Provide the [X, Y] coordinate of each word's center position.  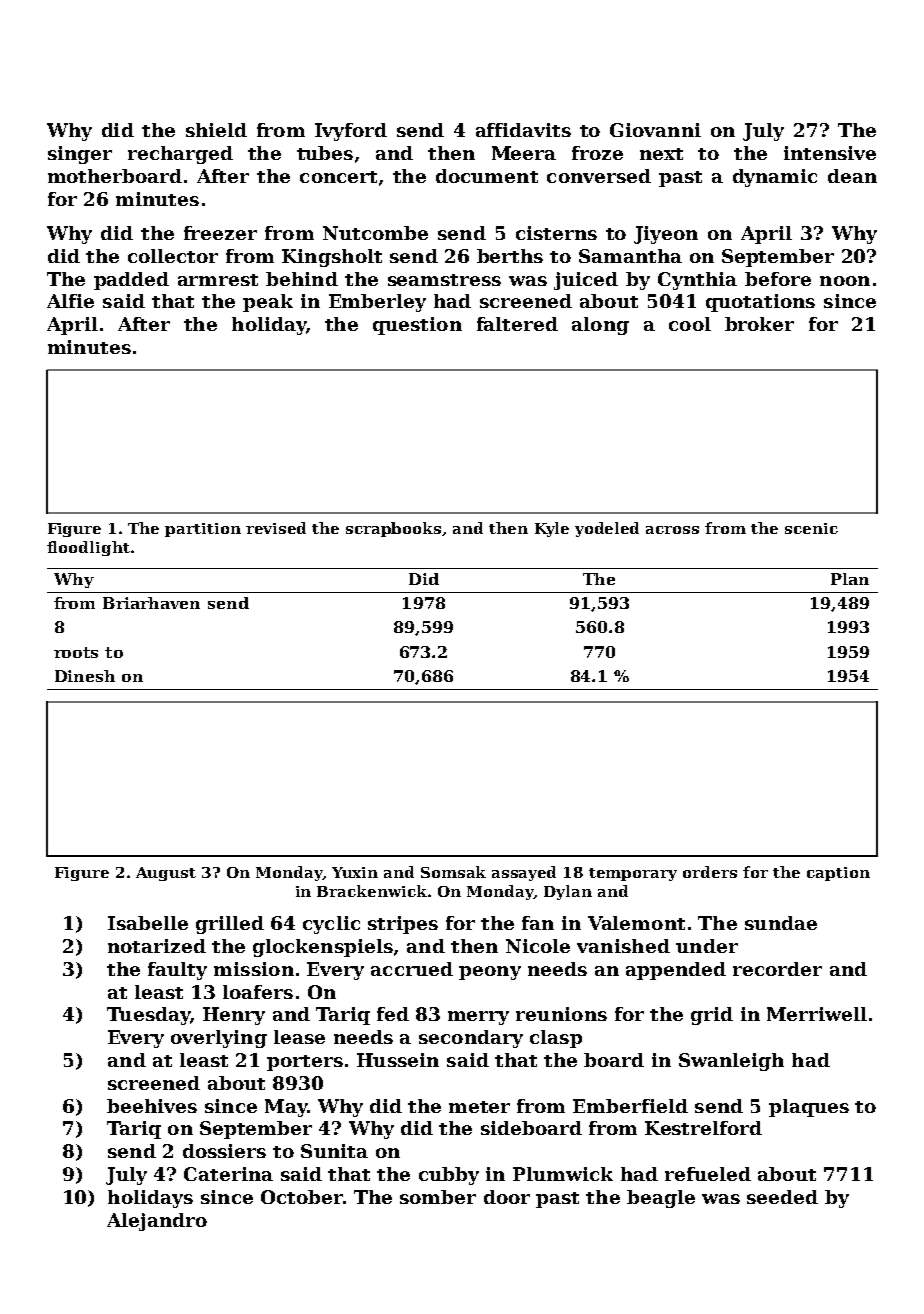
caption [838, 874]
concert [338, 177]
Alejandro [157, 1222]
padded [131, 281]
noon [845, 281]
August [166, 874]
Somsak [453, 872]
